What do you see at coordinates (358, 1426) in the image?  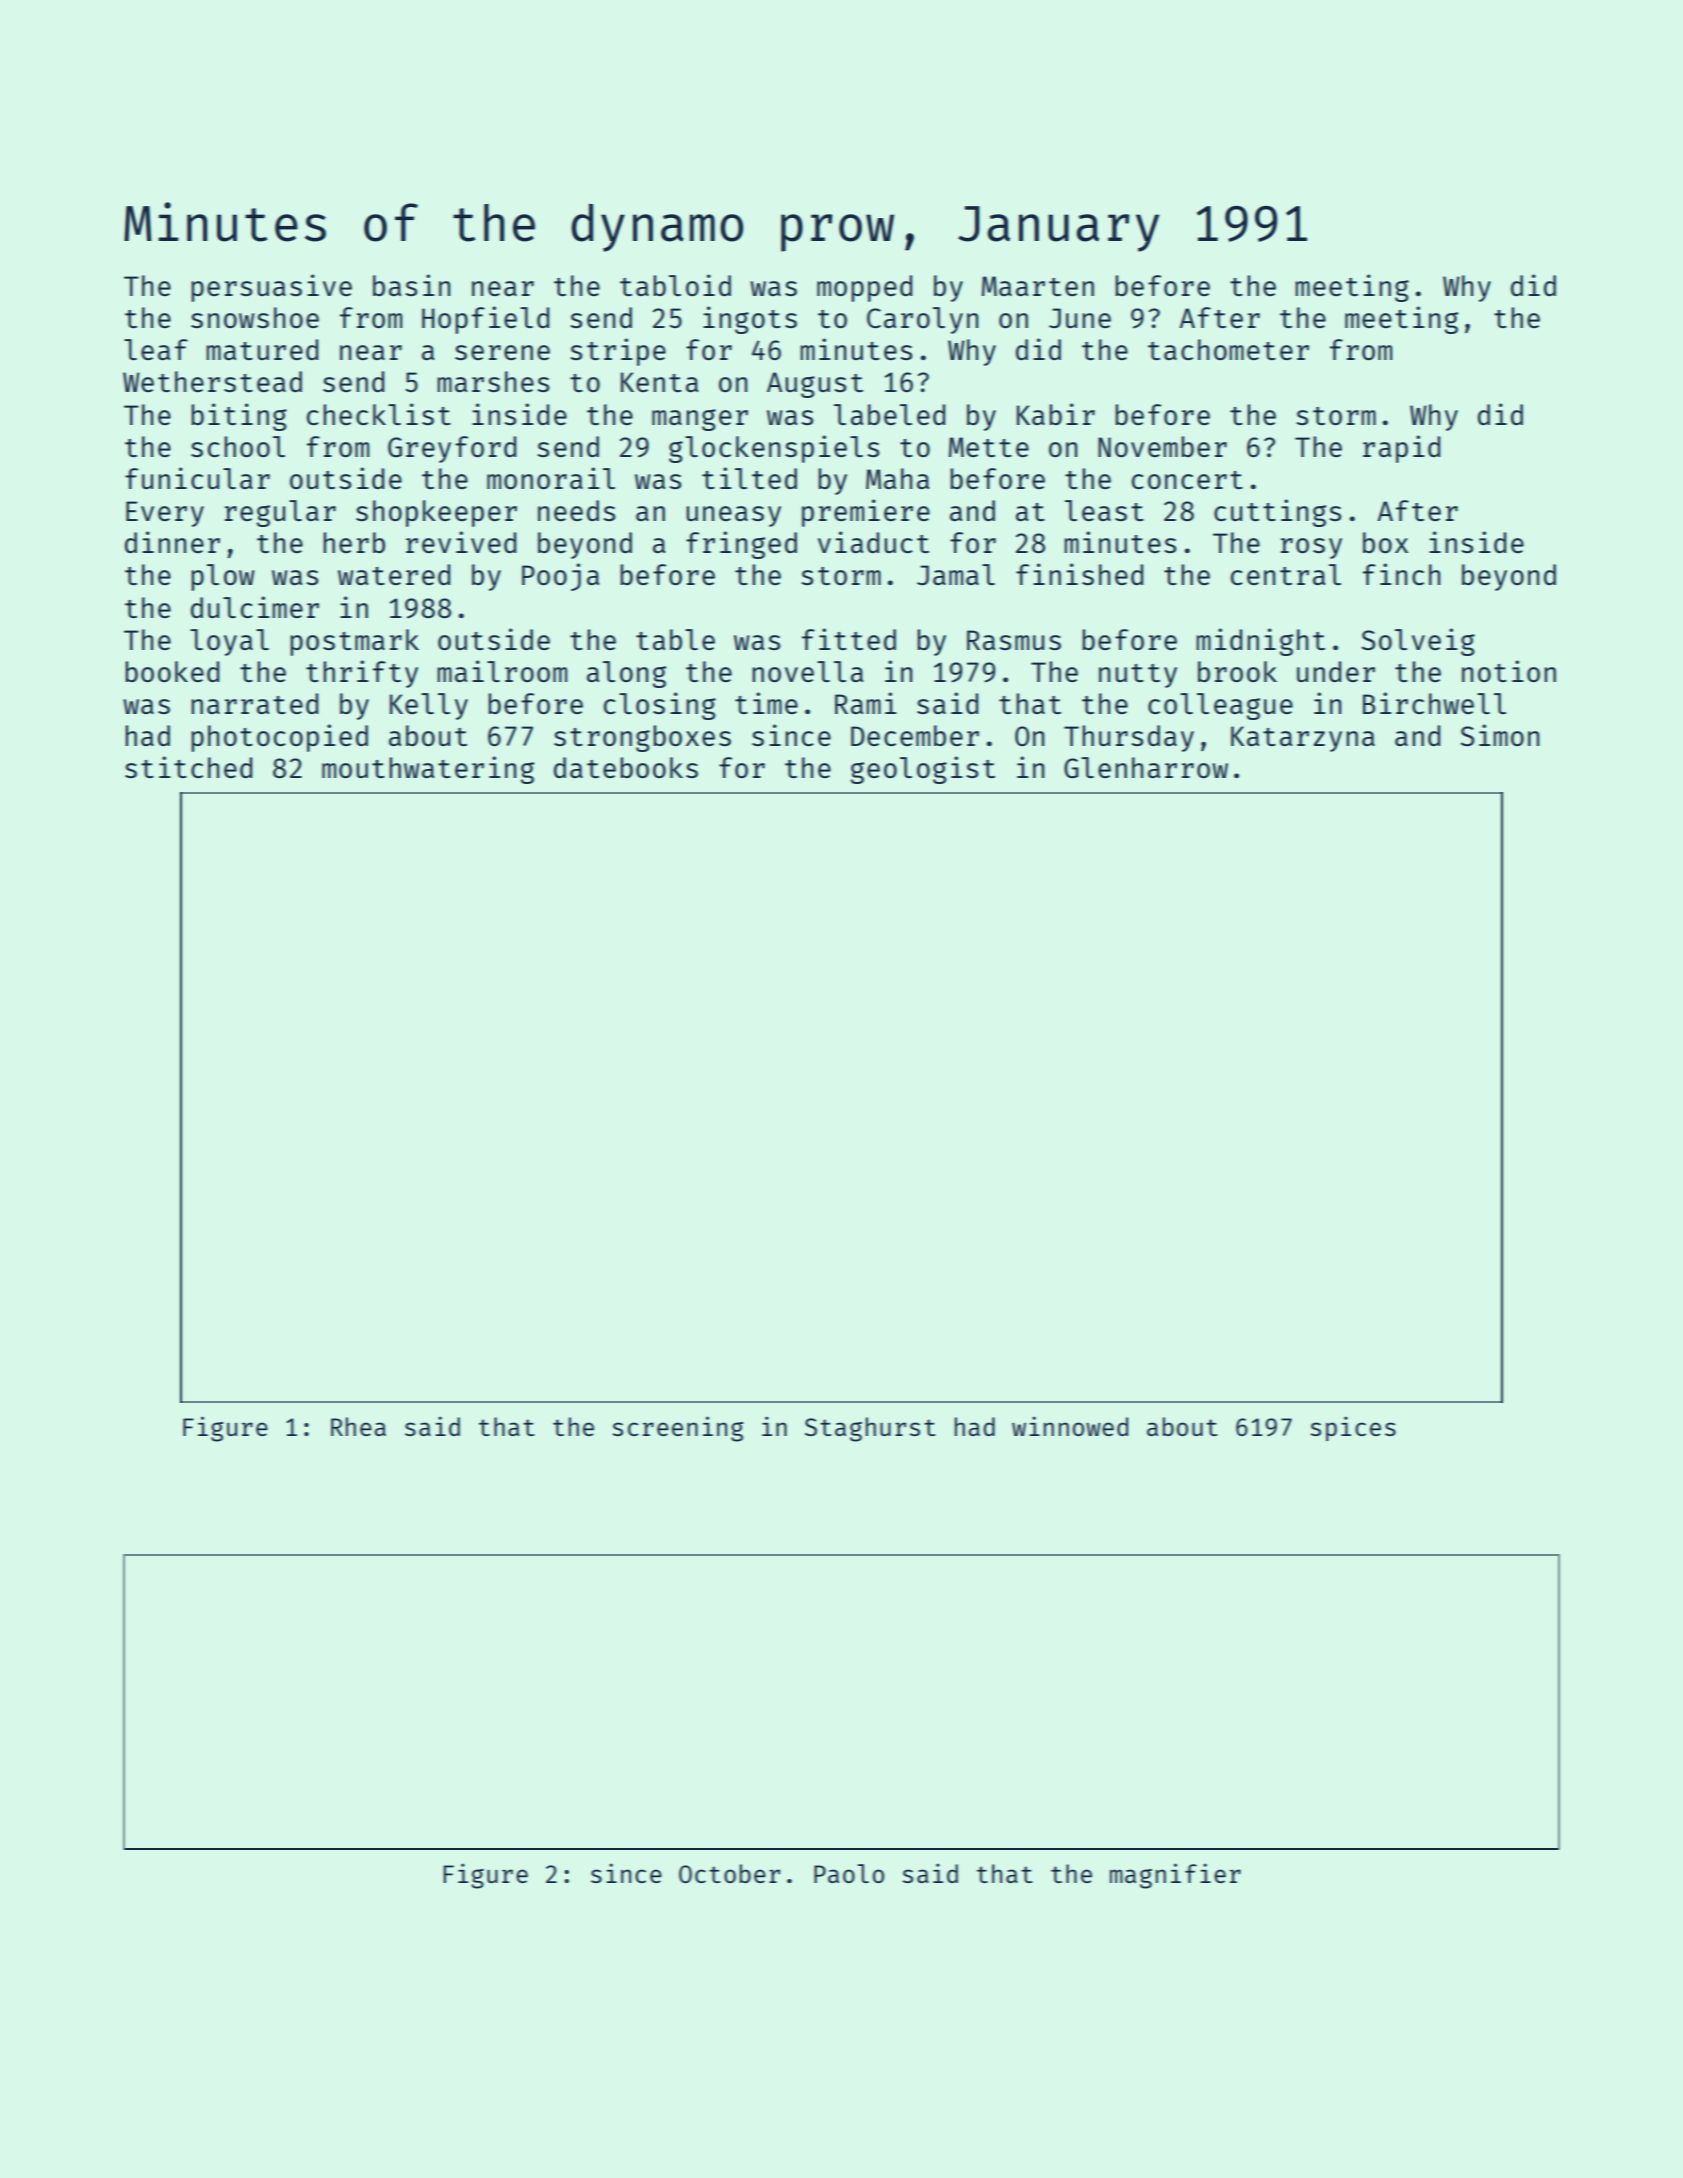 I see `Rhea` at bounding box center [358, 1426].
